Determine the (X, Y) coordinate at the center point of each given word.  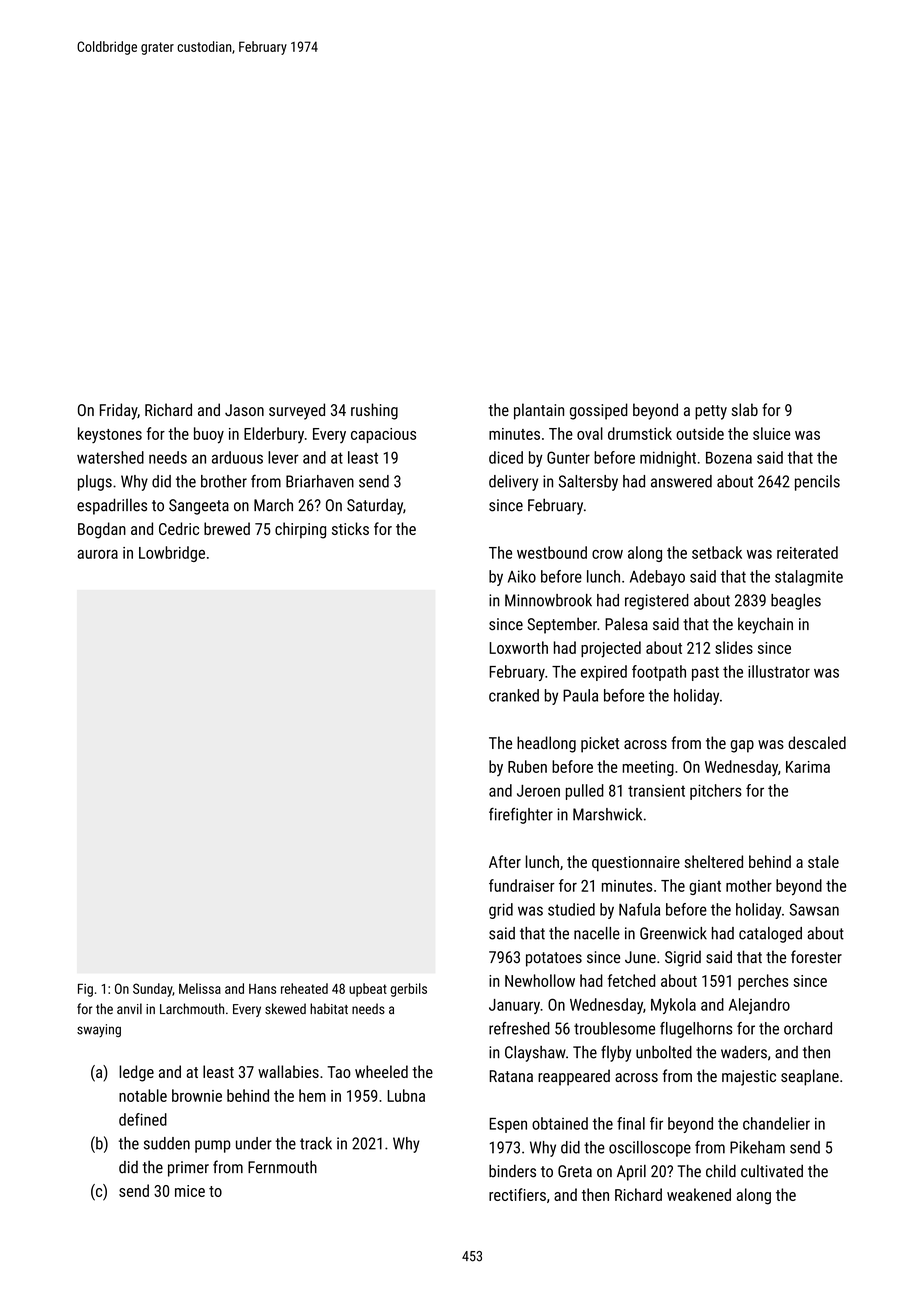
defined (143, 1119)
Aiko (522, 576)
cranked (514, 695)
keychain (765, 625)
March (273, 505)
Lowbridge (172, 554)
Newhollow (540, 980)
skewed (285, 1009)
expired (604, 673)
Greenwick (673, 933)
